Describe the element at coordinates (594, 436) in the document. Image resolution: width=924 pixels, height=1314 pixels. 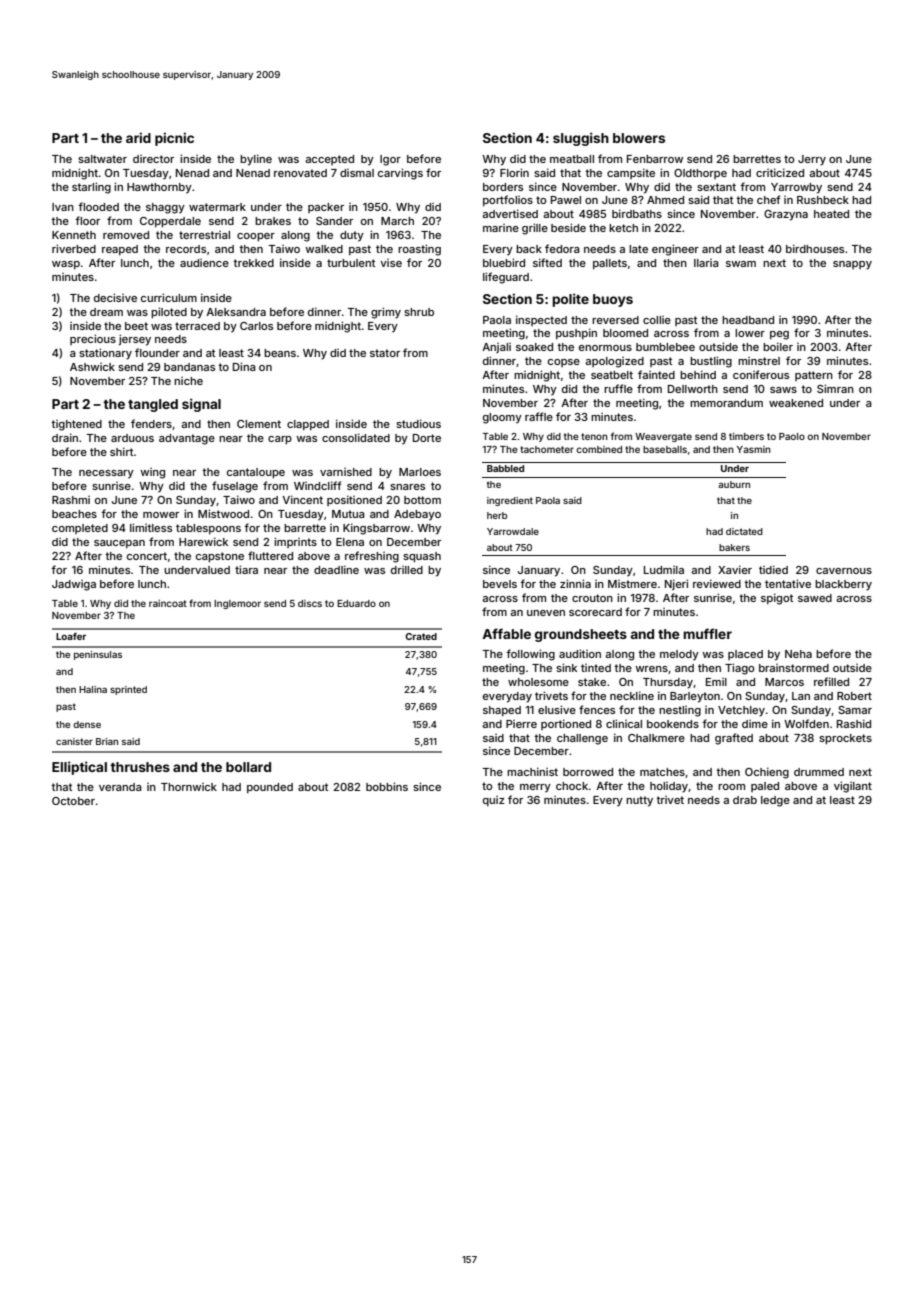
I see `tenon` at that location.
